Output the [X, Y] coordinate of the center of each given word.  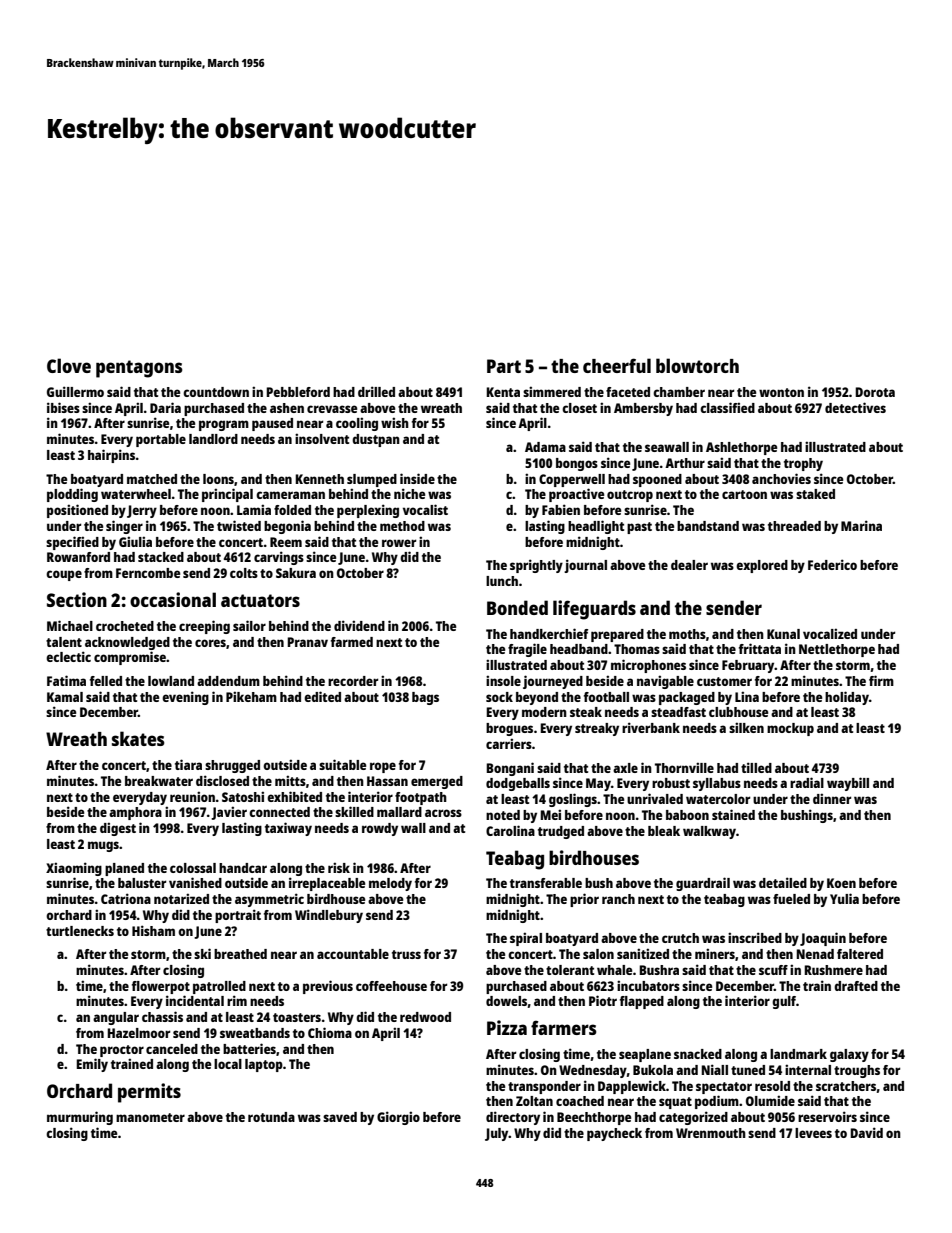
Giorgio [398, 1118]
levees [813, 1133]
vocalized [830, 633]
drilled [376, 391]
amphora [135, 813]
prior [584, 900]
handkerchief [549, 633]
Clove [69, 365]
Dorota [875, 392]
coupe [64, 575]
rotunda [271, 1117]
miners [715, 953]
